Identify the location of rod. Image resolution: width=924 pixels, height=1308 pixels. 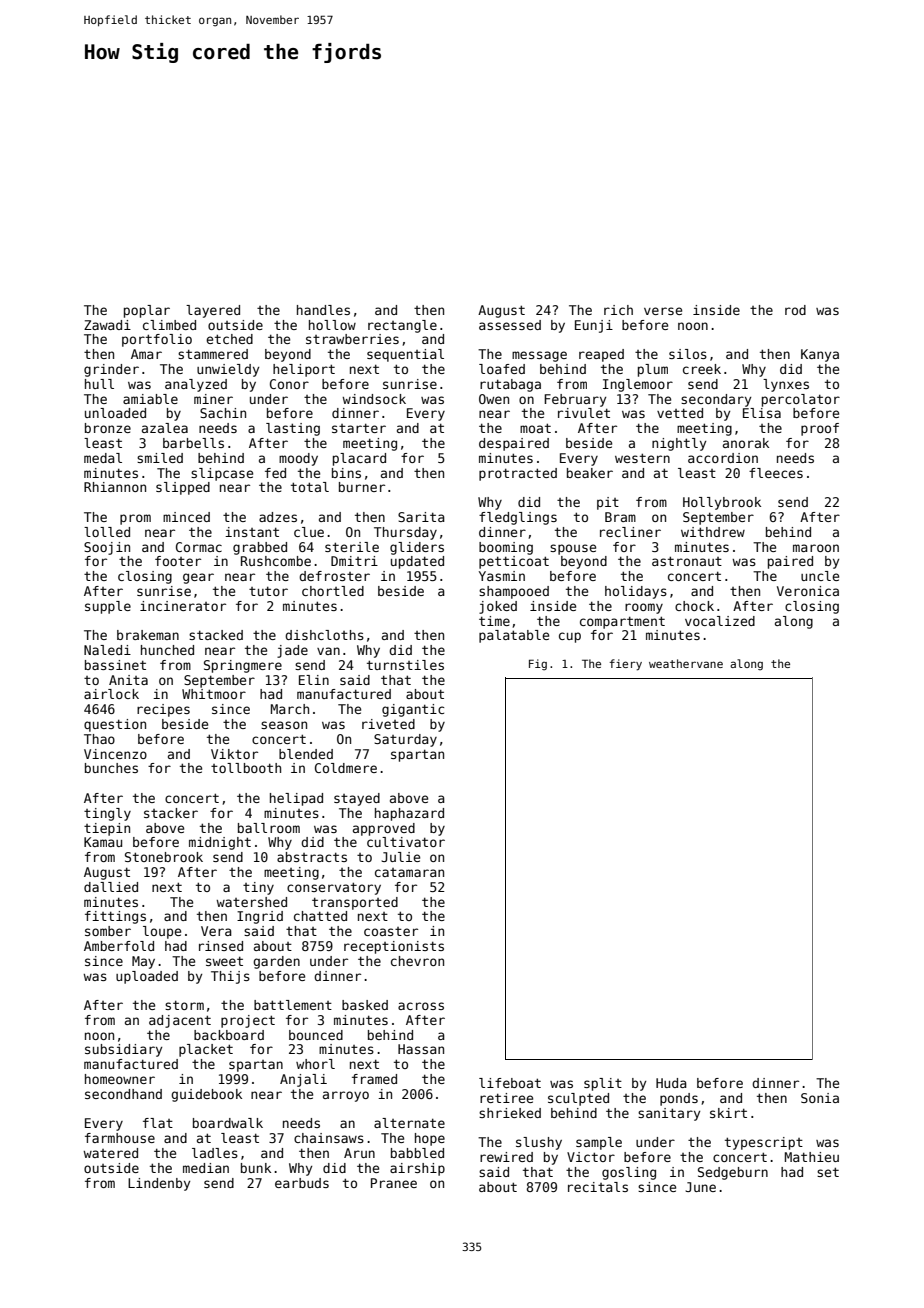
(795, 310).
